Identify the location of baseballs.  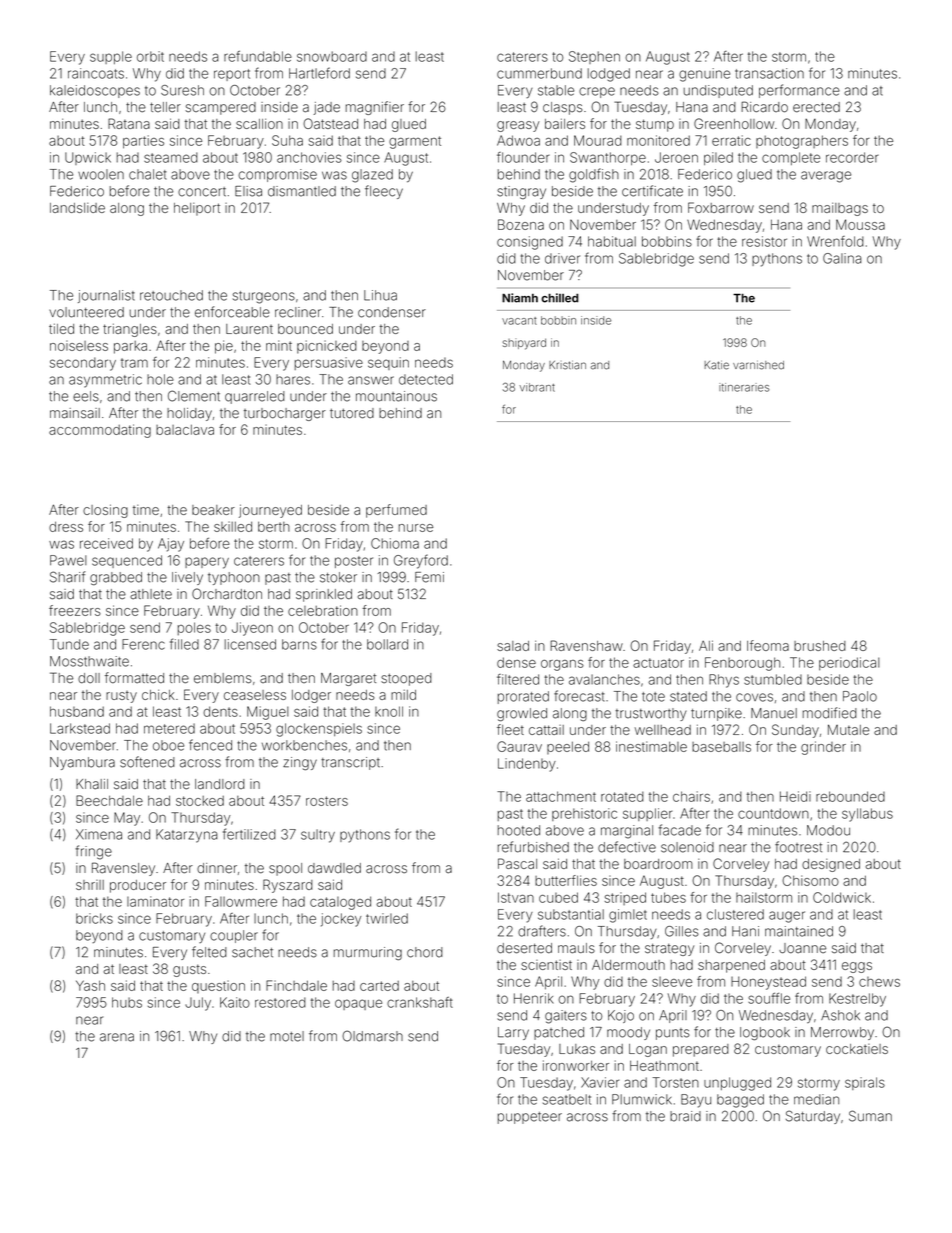
(721, 747).
